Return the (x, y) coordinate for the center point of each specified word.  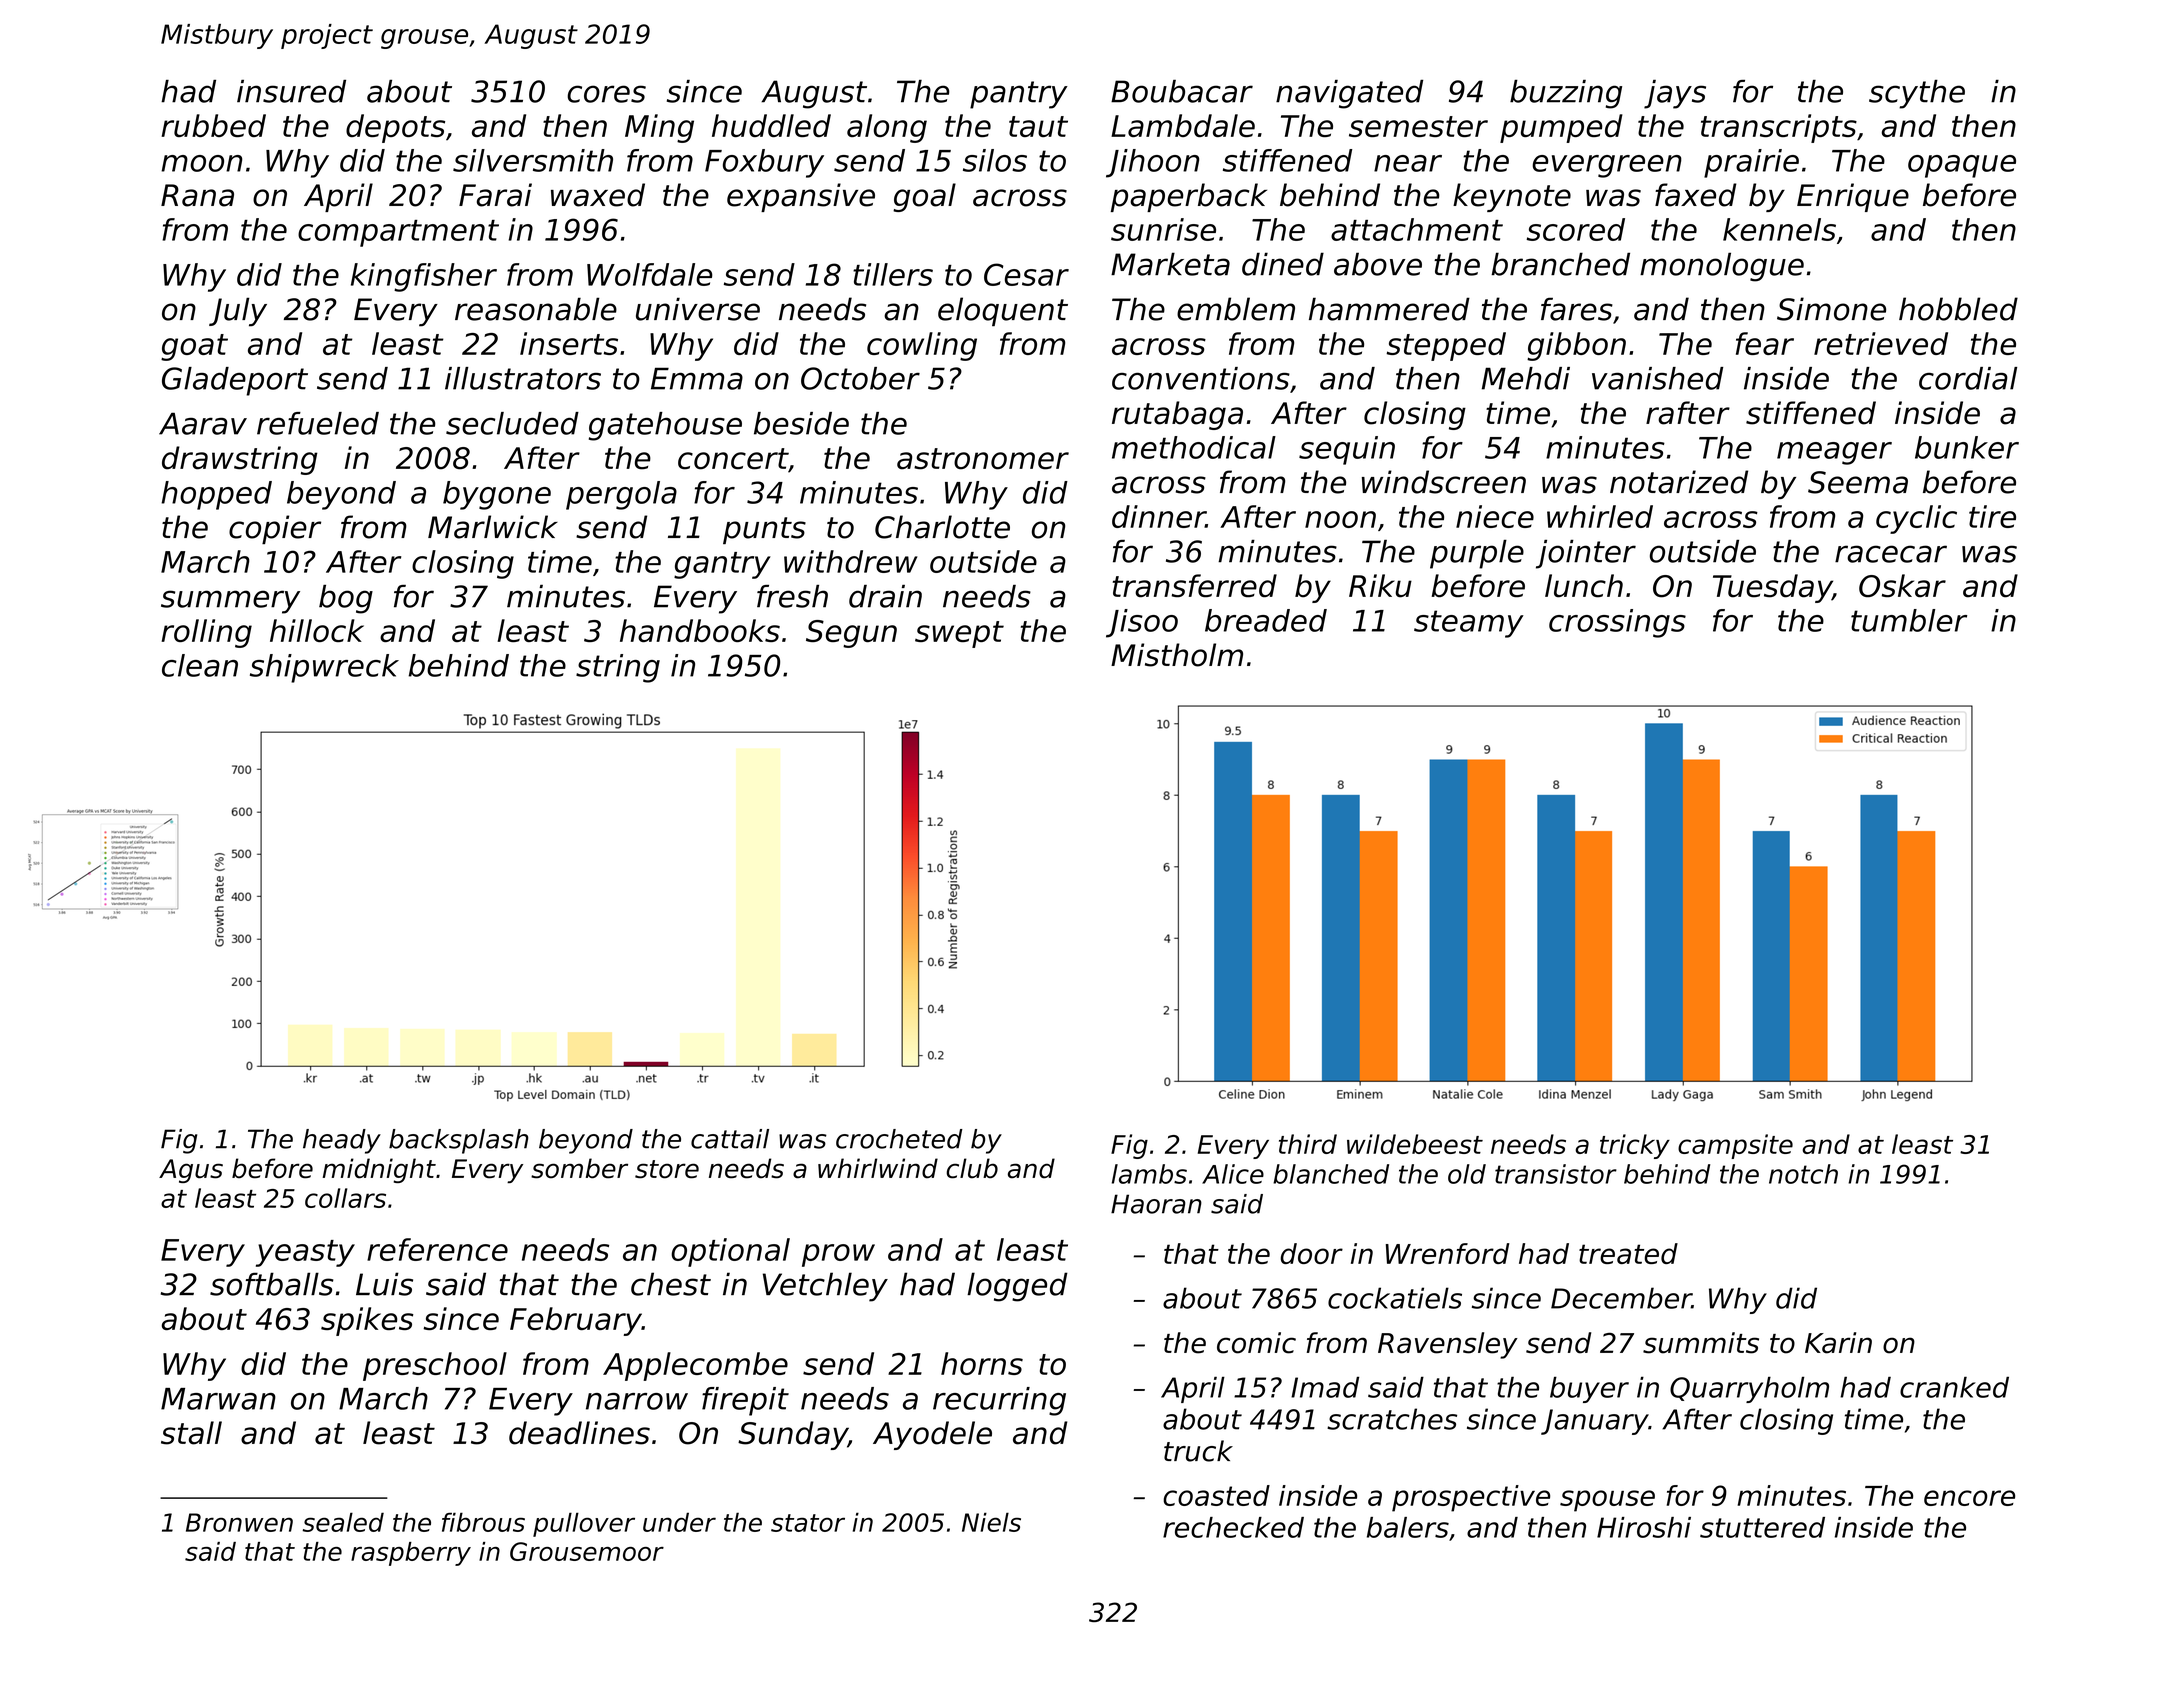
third (1308, 1144)
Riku (1380, 586)
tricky (1635, 1146)
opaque (1962, 166)
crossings (1617, 623)
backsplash (458, 1141)
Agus (191, 1171)
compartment (398, 233)
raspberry (411, 1554)
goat (194, 347)
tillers (893, 274)
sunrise (1163, 229)
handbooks (700, 630)
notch (1803, 1174)
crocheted (899, 1139)
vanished (1657, 378)
